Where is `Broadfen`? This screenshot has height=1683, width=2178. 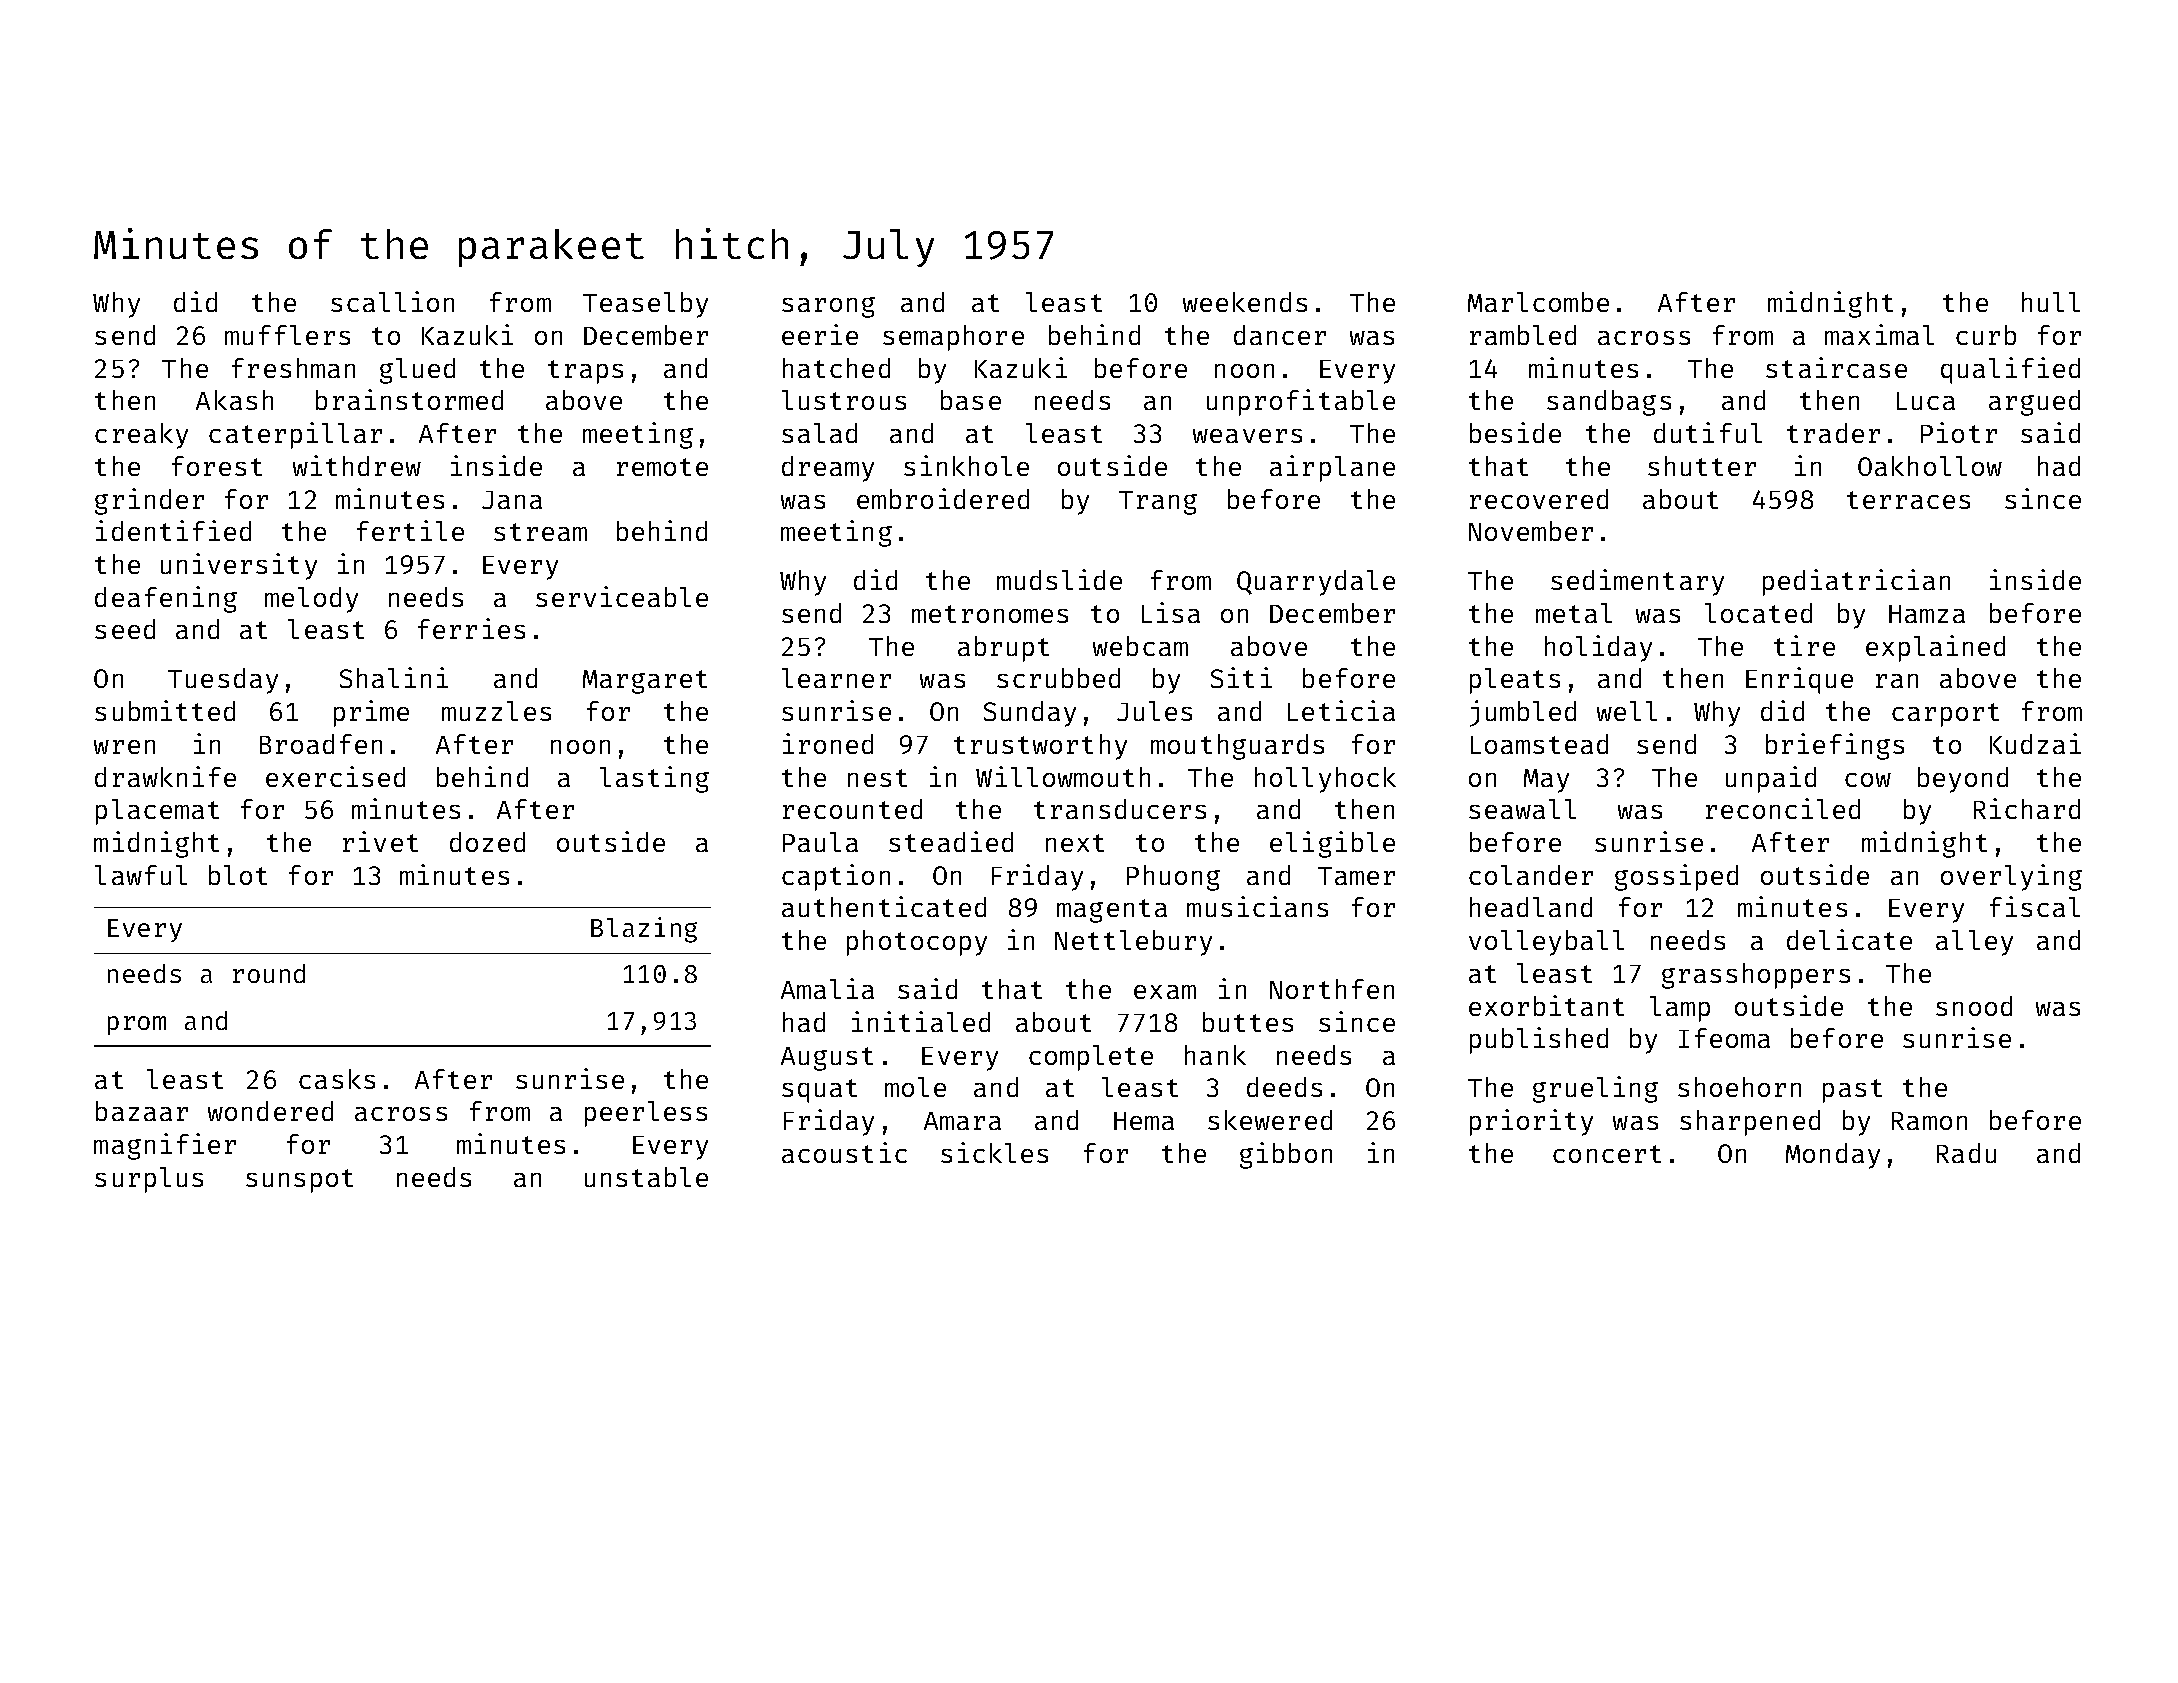 Broadfen is located at coordinates (321, 744).
